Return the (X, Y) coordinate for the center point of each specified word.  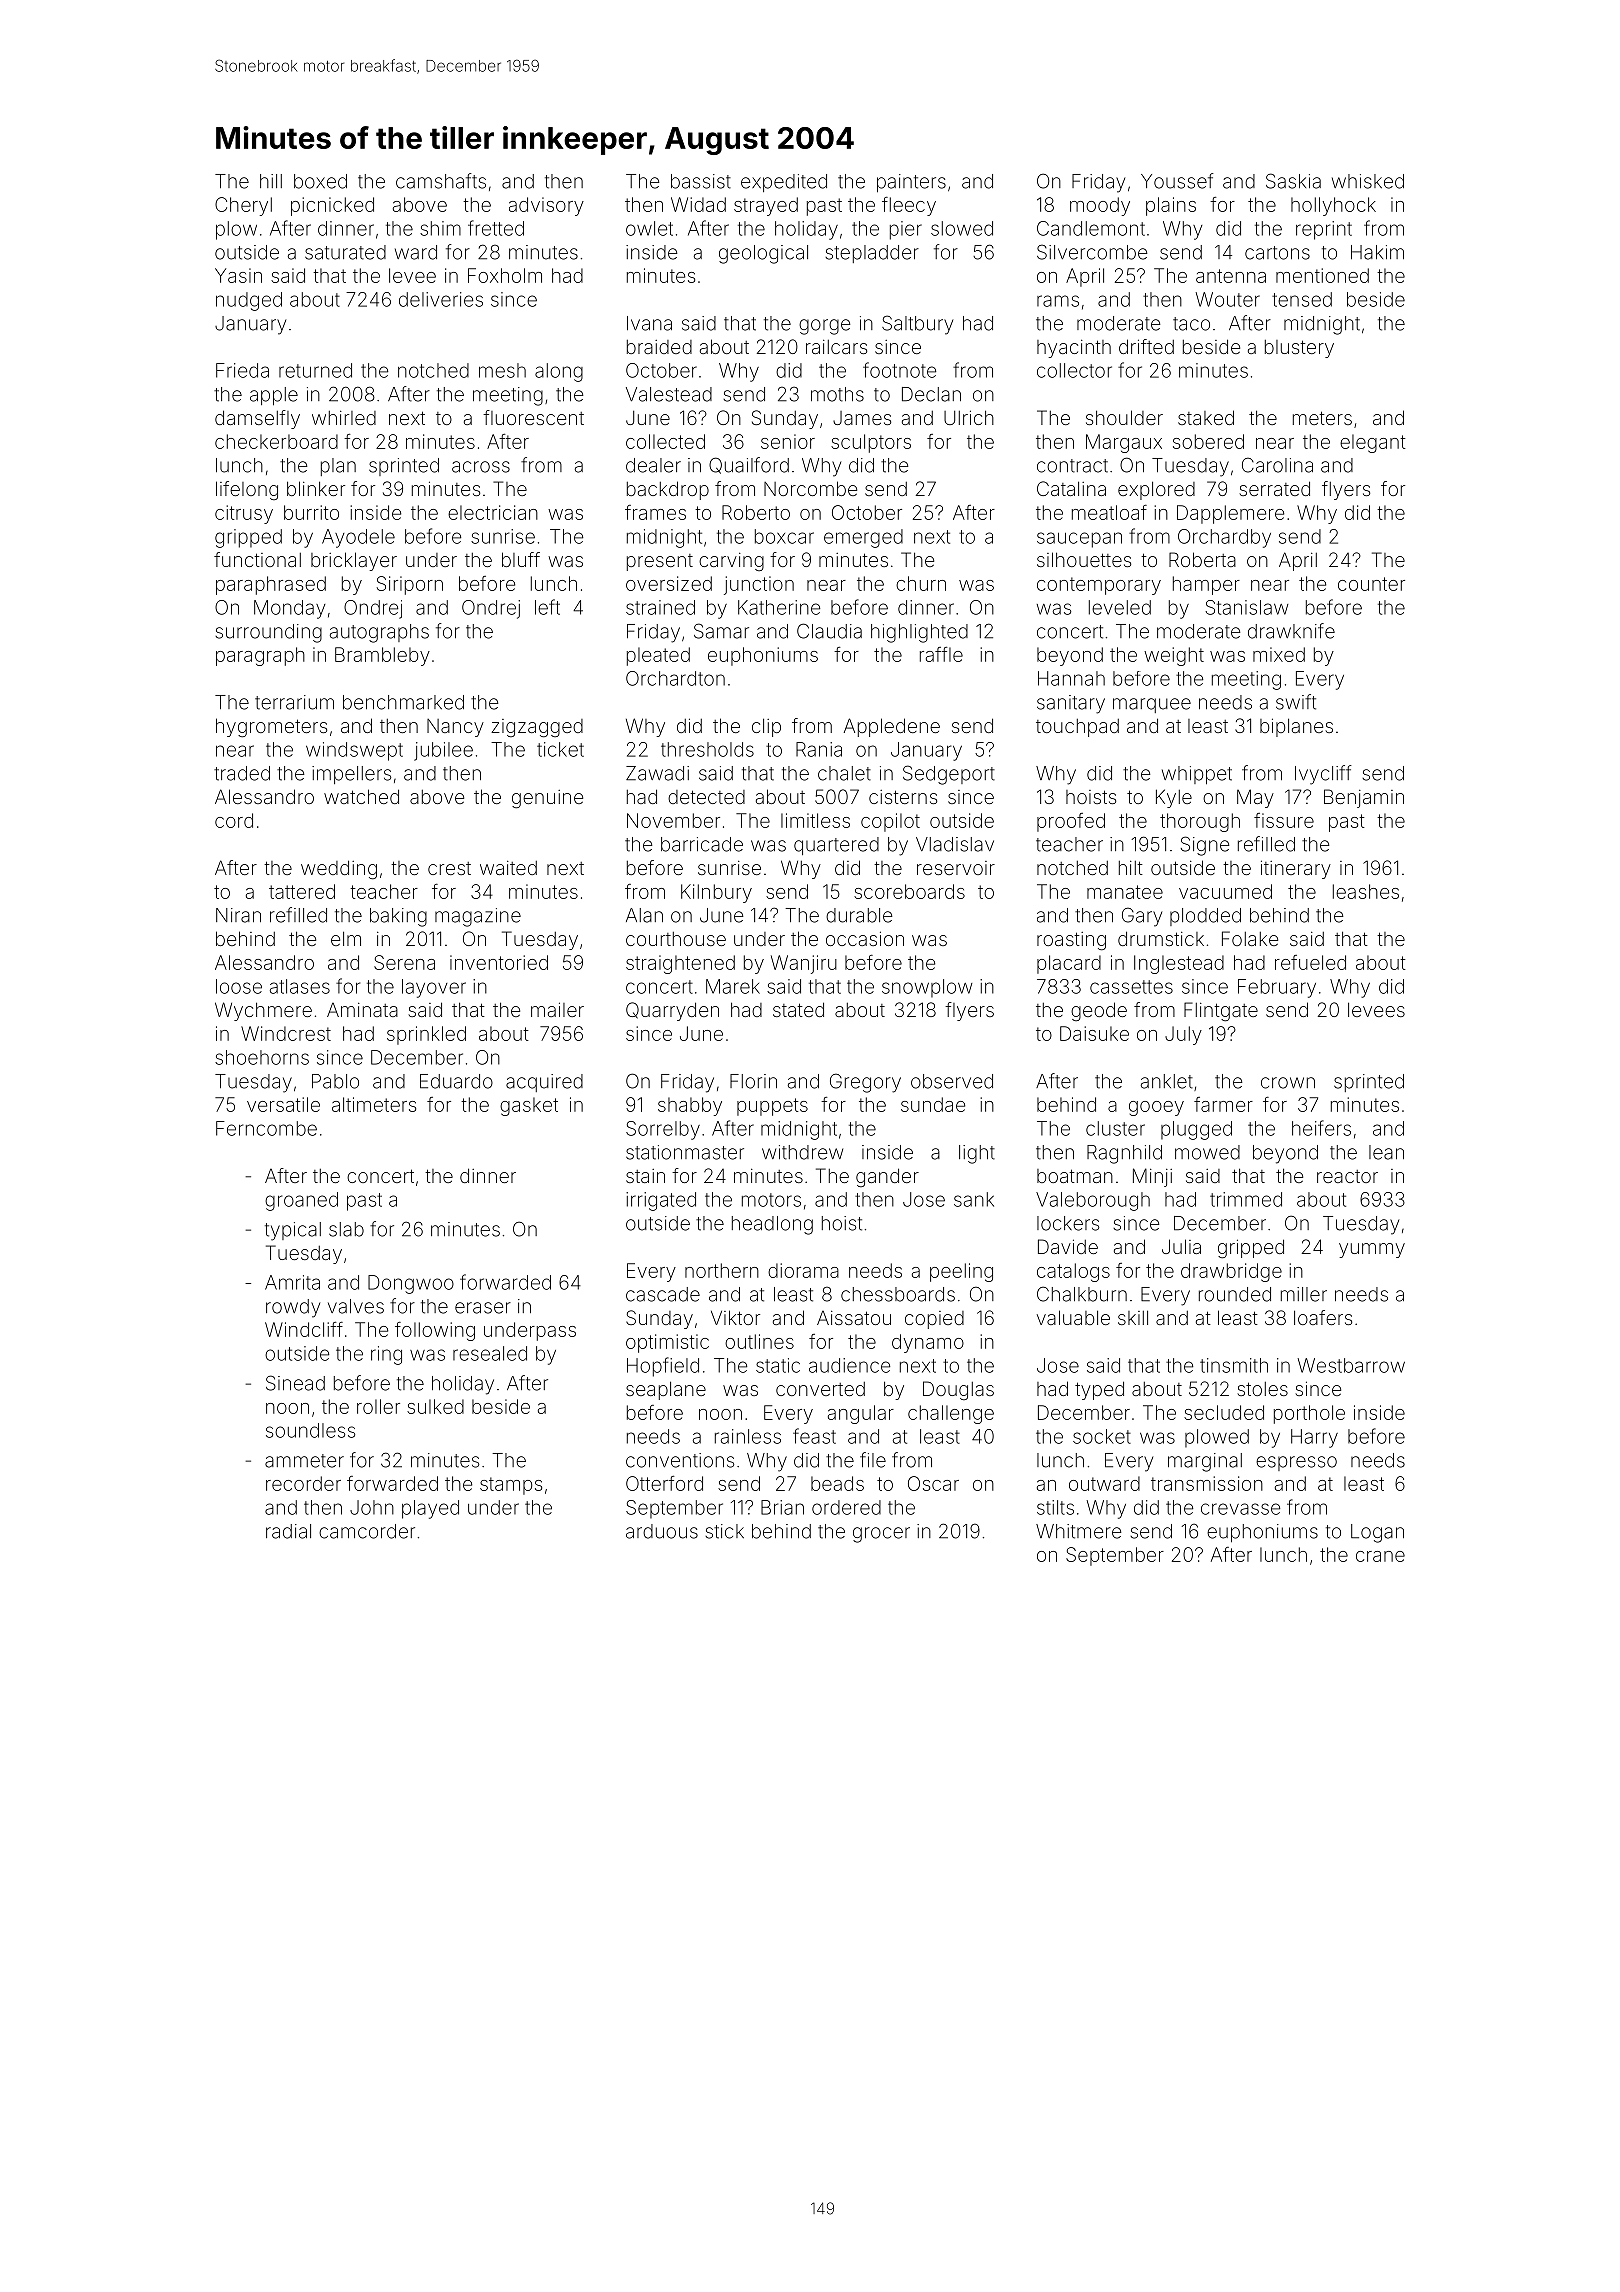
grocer (881, 1535)
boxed (320, 181)
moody (1100, 206)
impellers (351, 775)
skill (1133, 1317)
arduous (662, 1531)
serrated (1274, 488)
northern (722, 1270)
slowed (962, 228)
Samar (721, 631)
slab (346, 1229)
